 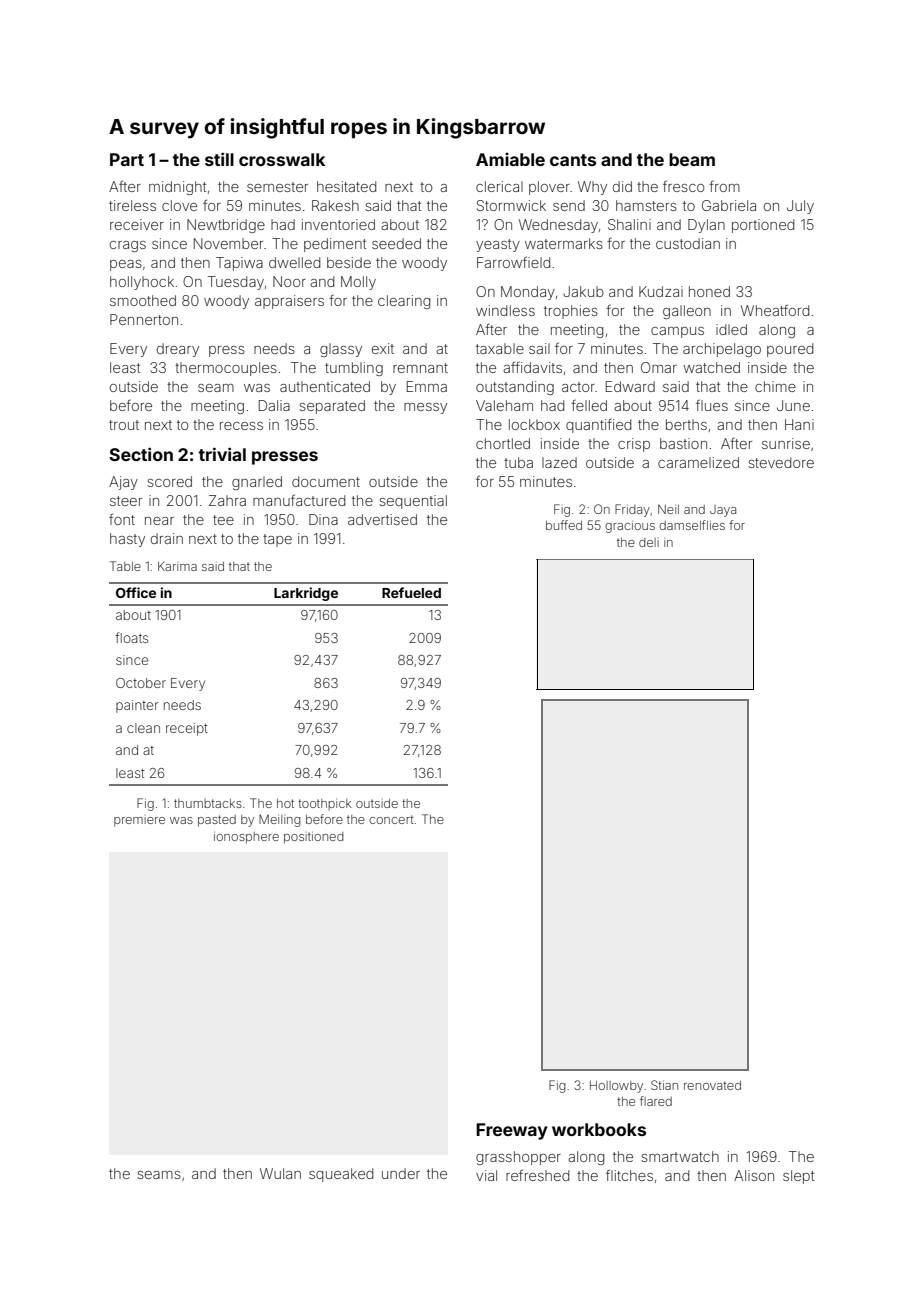 I want to click on clove, so click(x=179, y=205).
